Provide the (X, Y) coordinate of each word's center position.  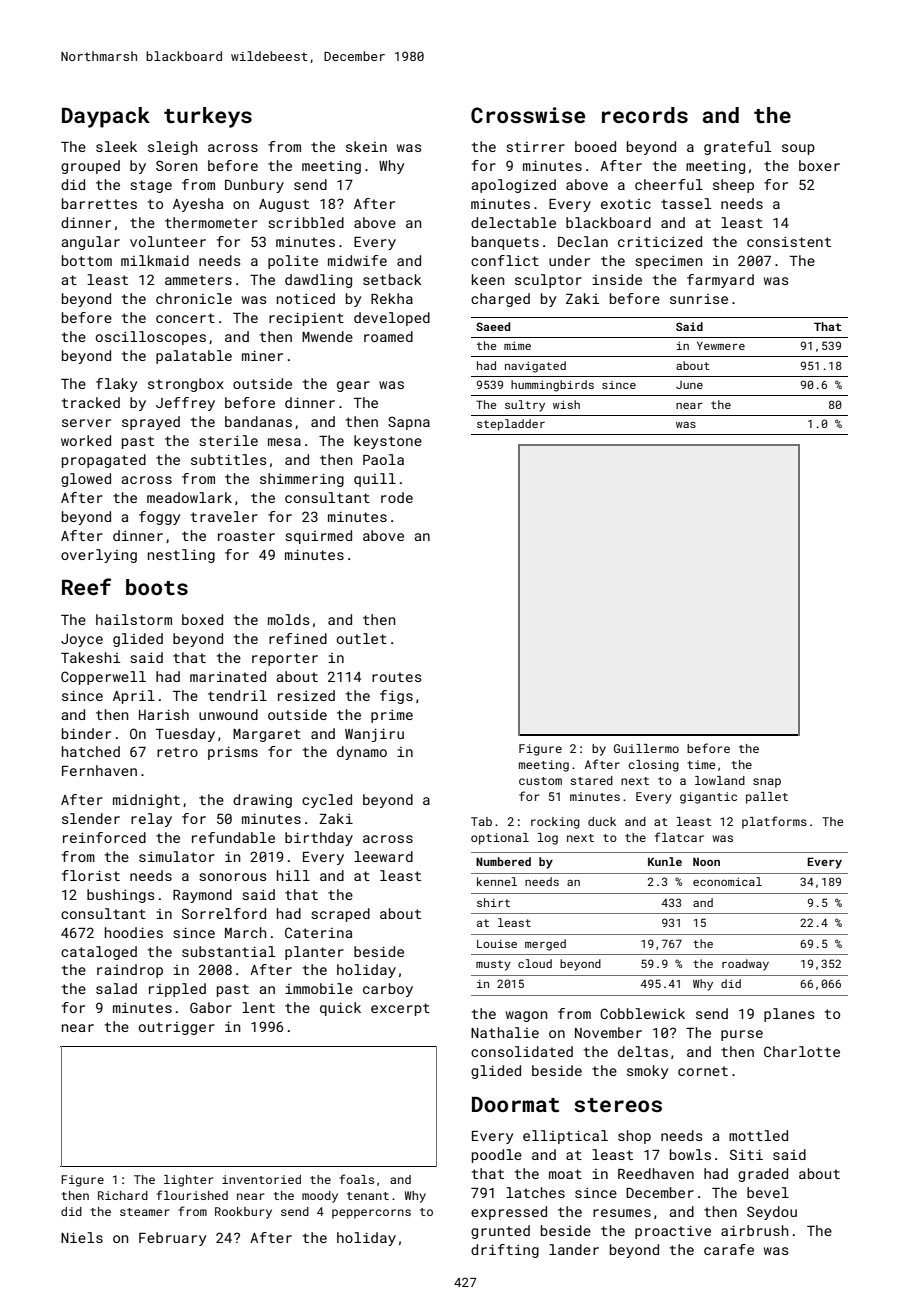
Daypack (106, 117)
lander (574, 1249)
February (172, 1239)
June (689, 385)
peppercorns (371, 1214)
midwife (357, 260)
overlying (99, 556)
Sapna (409, 423)
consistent (789, 242)
